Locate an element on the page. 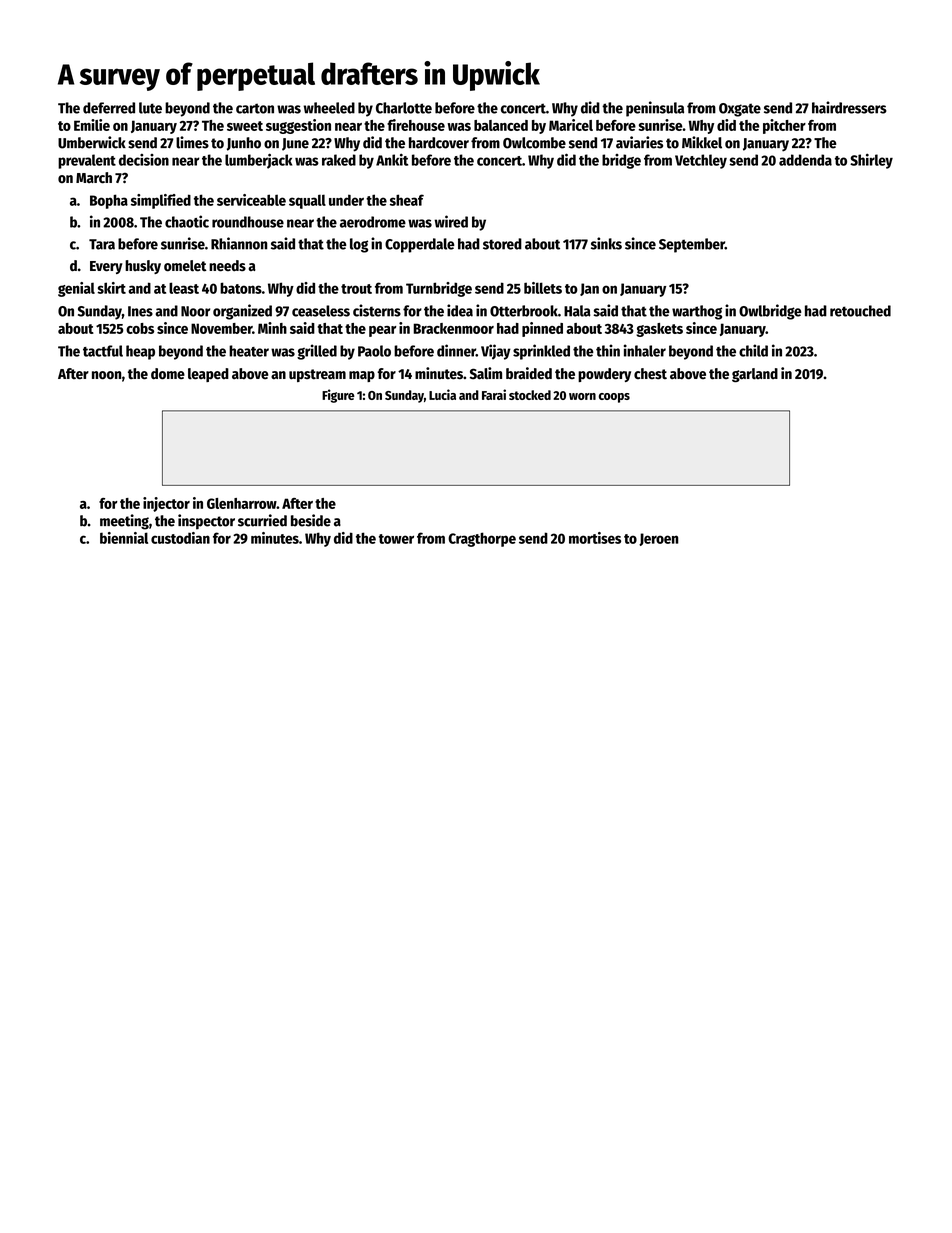  Shirley is located at coordinates (871, 161).
